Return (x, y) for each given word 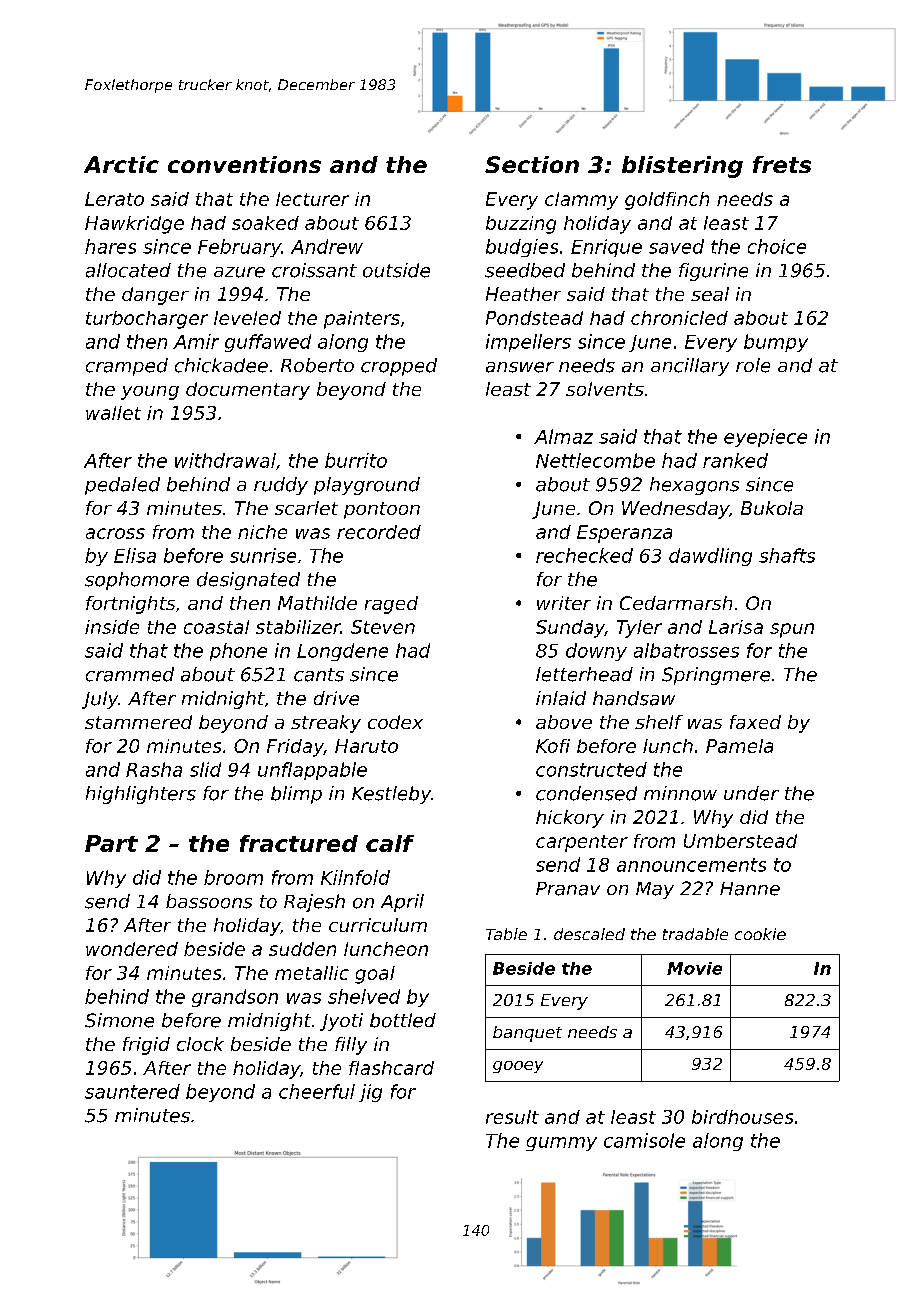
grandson (235, 998)
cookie (760, 934)
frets (782, 164)
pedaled (122, 486)
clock (200, 1044)
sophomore (137, 581)
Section (532, 164)
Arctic (121, 164)
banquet (527, 1034)
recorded (379, 532)
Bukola (772, 508)
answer (520, 367)
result (512, 1117)
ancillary (690, 367)
